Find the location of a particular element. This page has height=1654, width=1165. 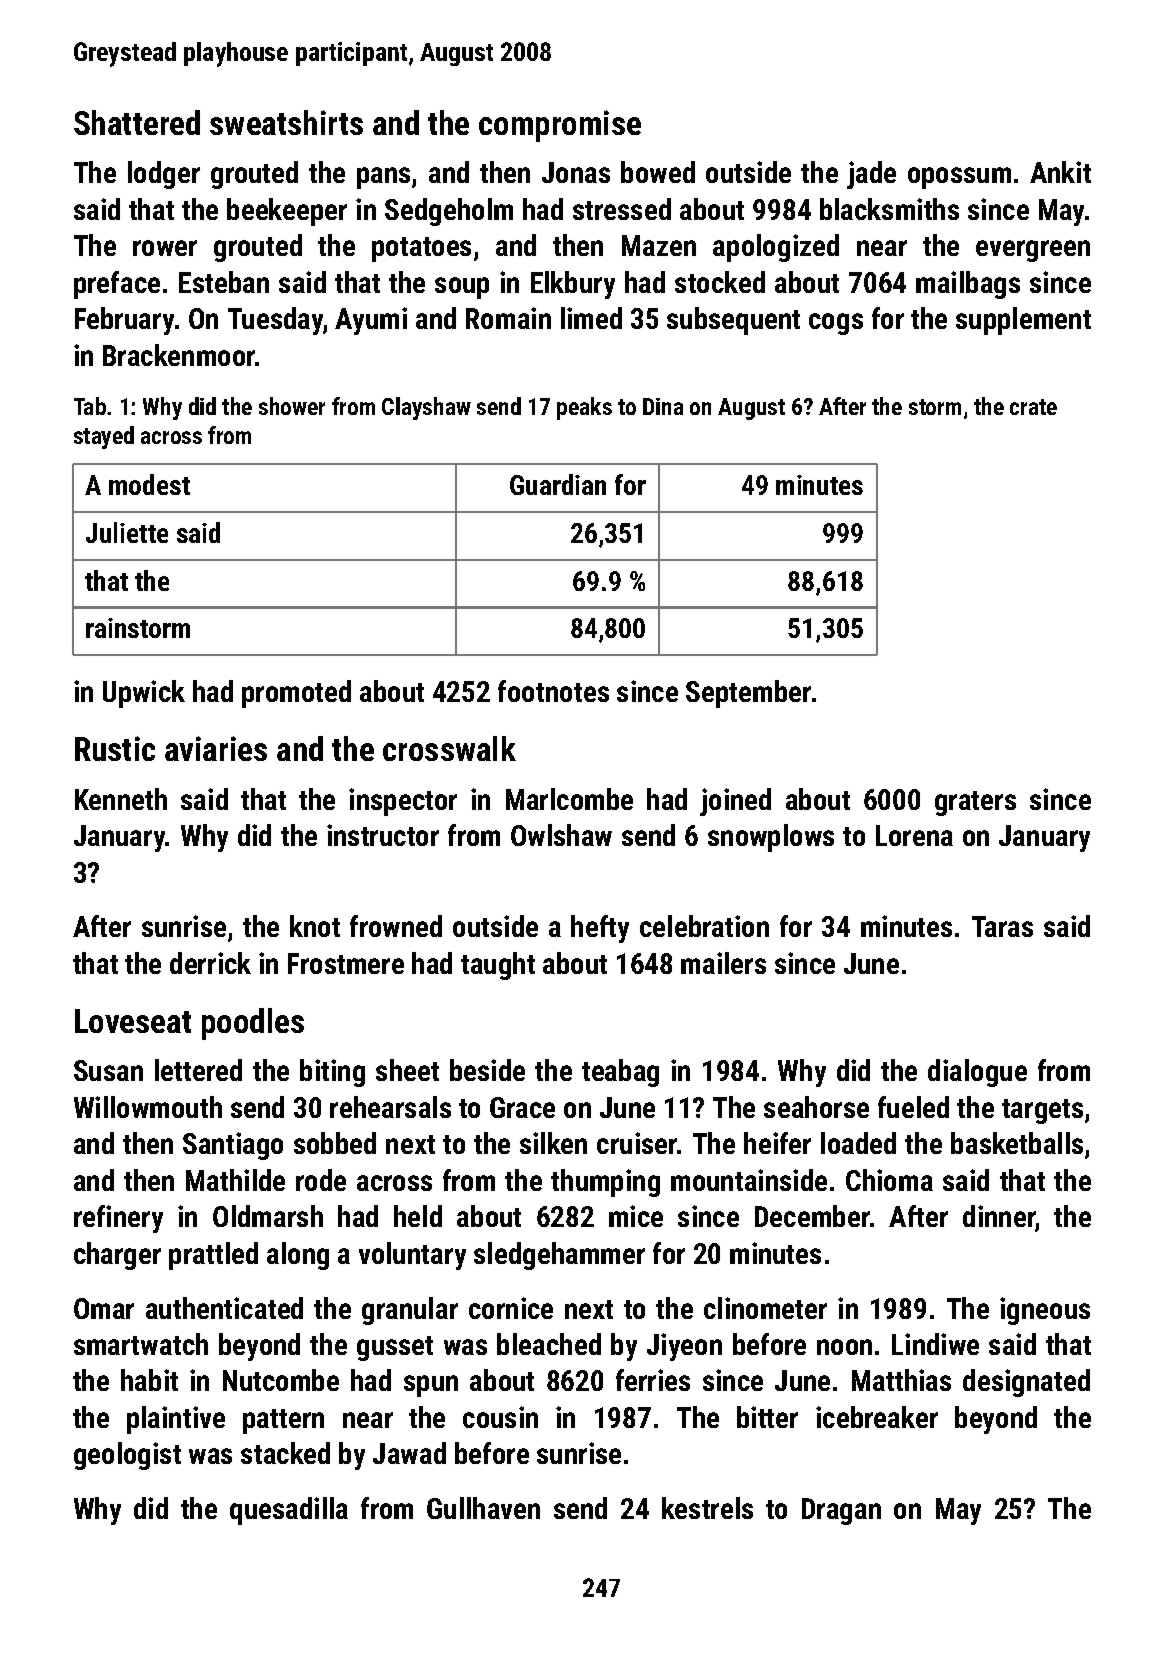

quesadilla is located at coordinates (289, 1511).
